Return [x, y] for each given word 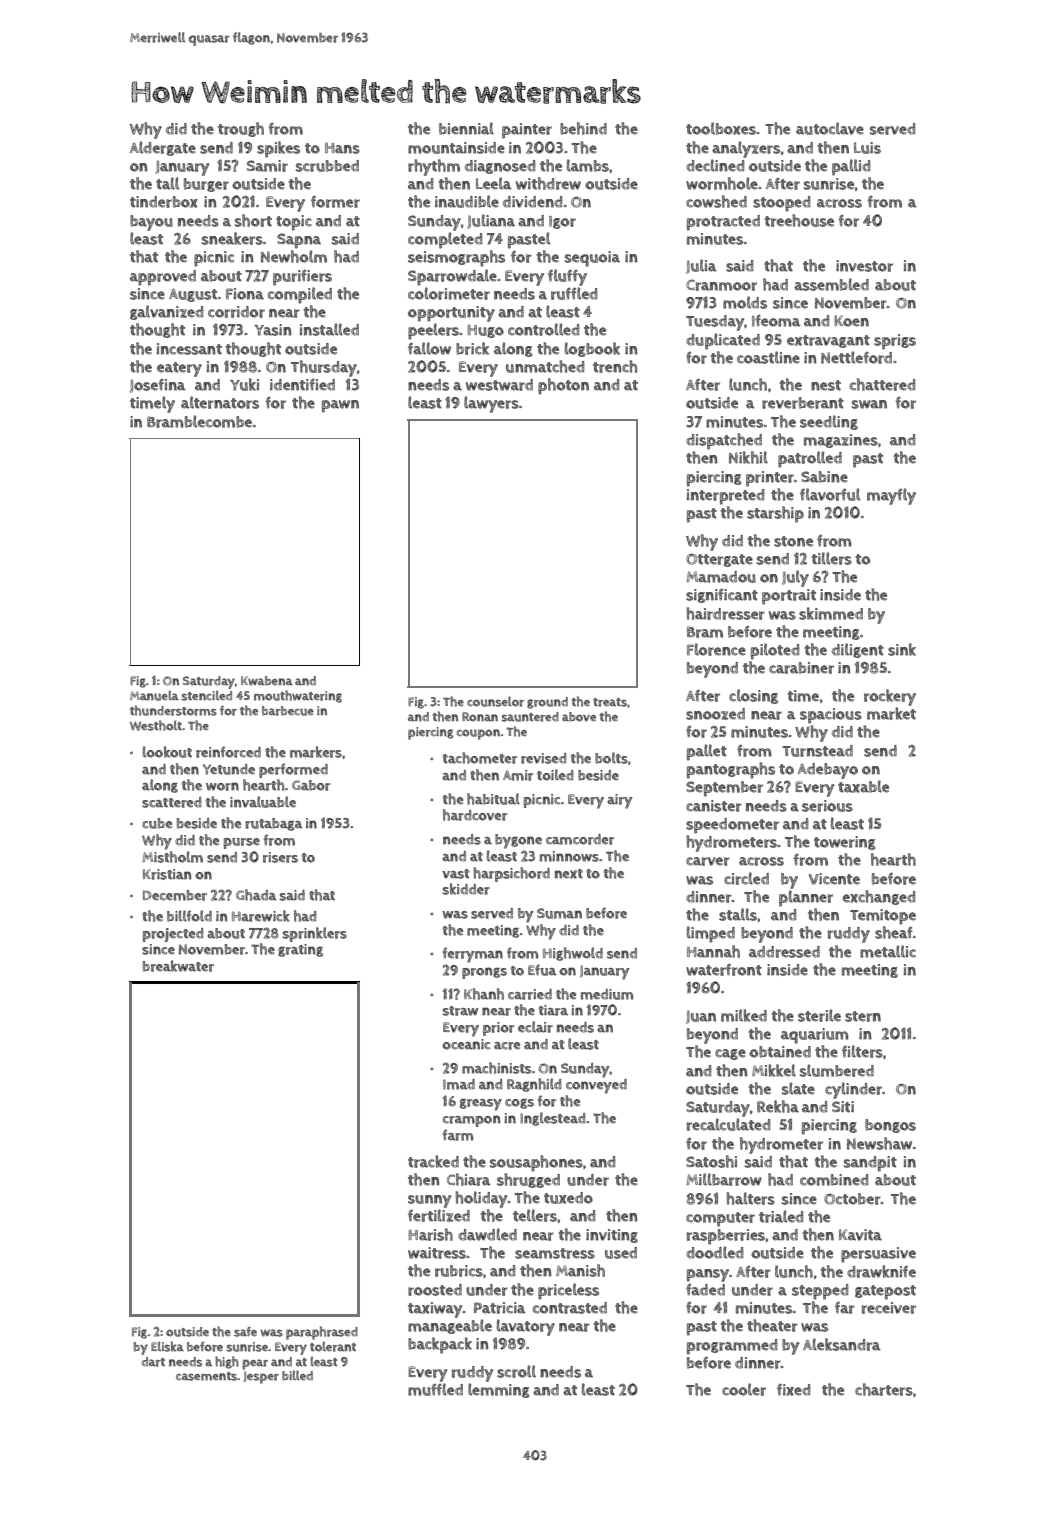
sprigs [895, 342]
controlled [544, 329]
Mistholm [172, 857]
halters [750, 1198]
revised [543, 758]
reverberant [803, 403]
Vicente [834, 879]
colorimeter [449, 293]
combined [834, 1180]
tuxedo [568, 1198]
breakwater [178, 966]
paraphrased [322, 1333]
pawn [340, 406]
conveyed [596, 1086]
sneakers [232, 238]
